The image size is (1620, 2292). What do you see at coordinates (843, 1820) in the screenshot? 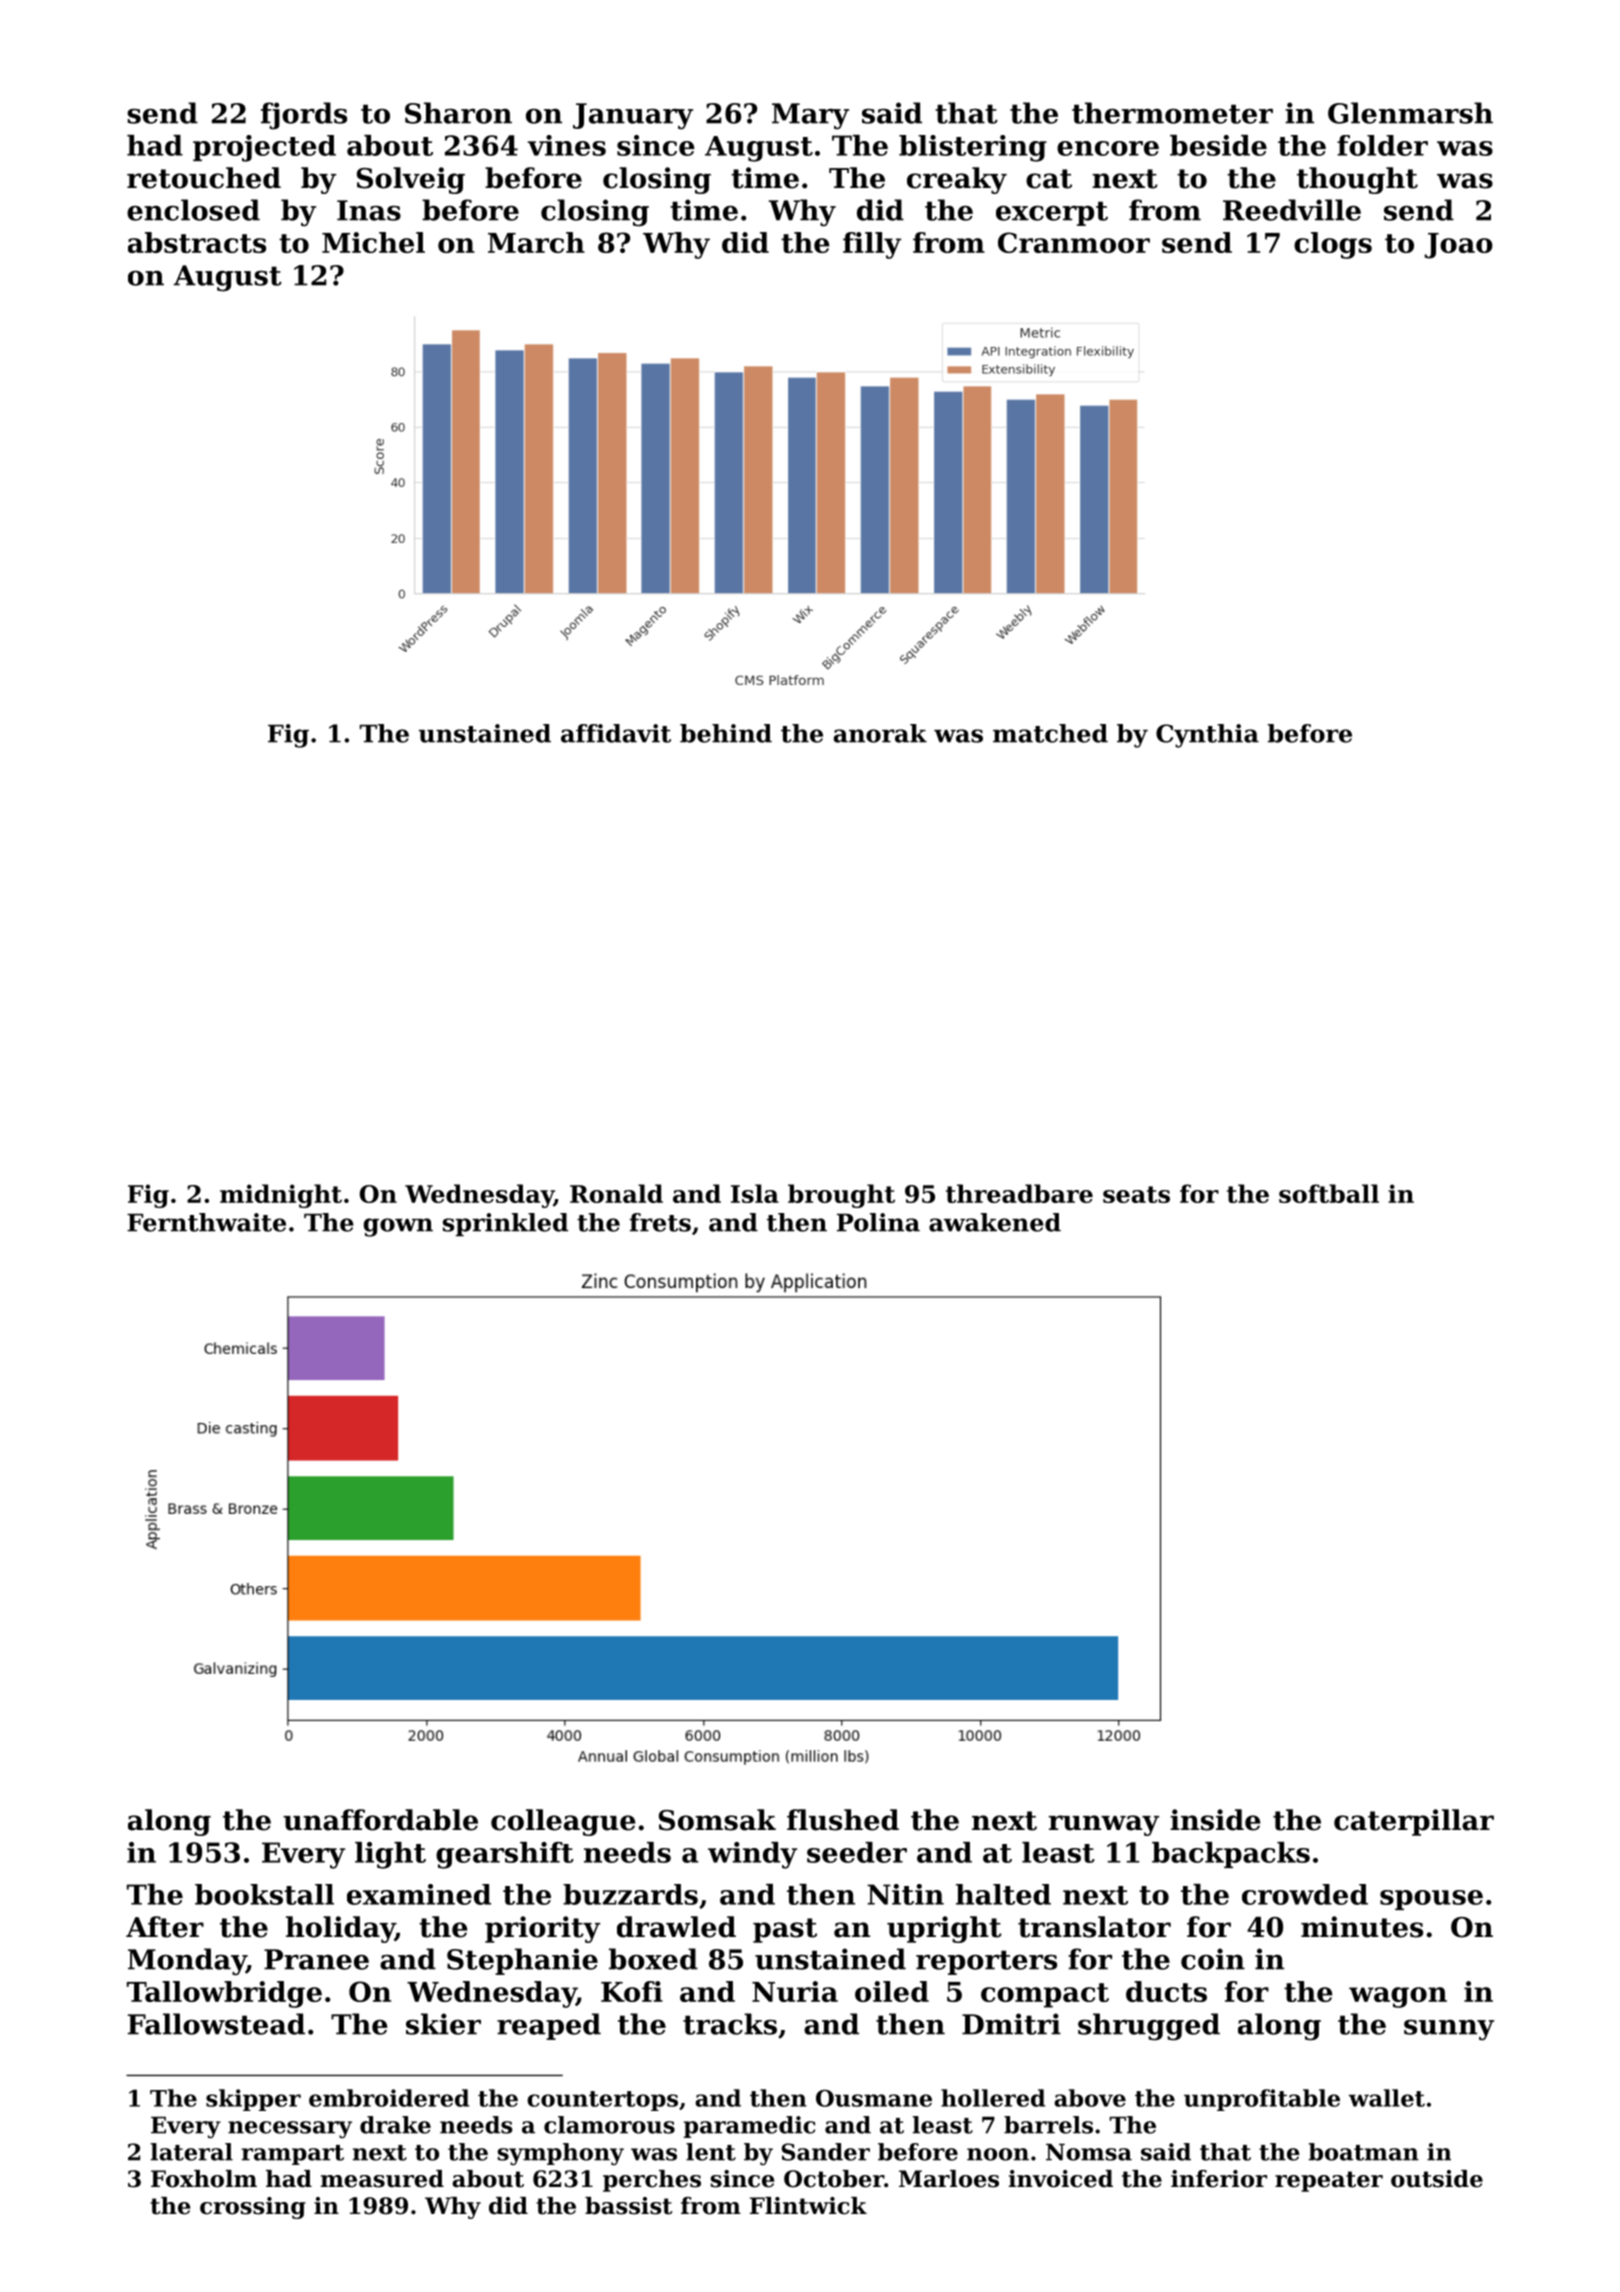
I see `flushed` at bounding box center [843, 1820].
